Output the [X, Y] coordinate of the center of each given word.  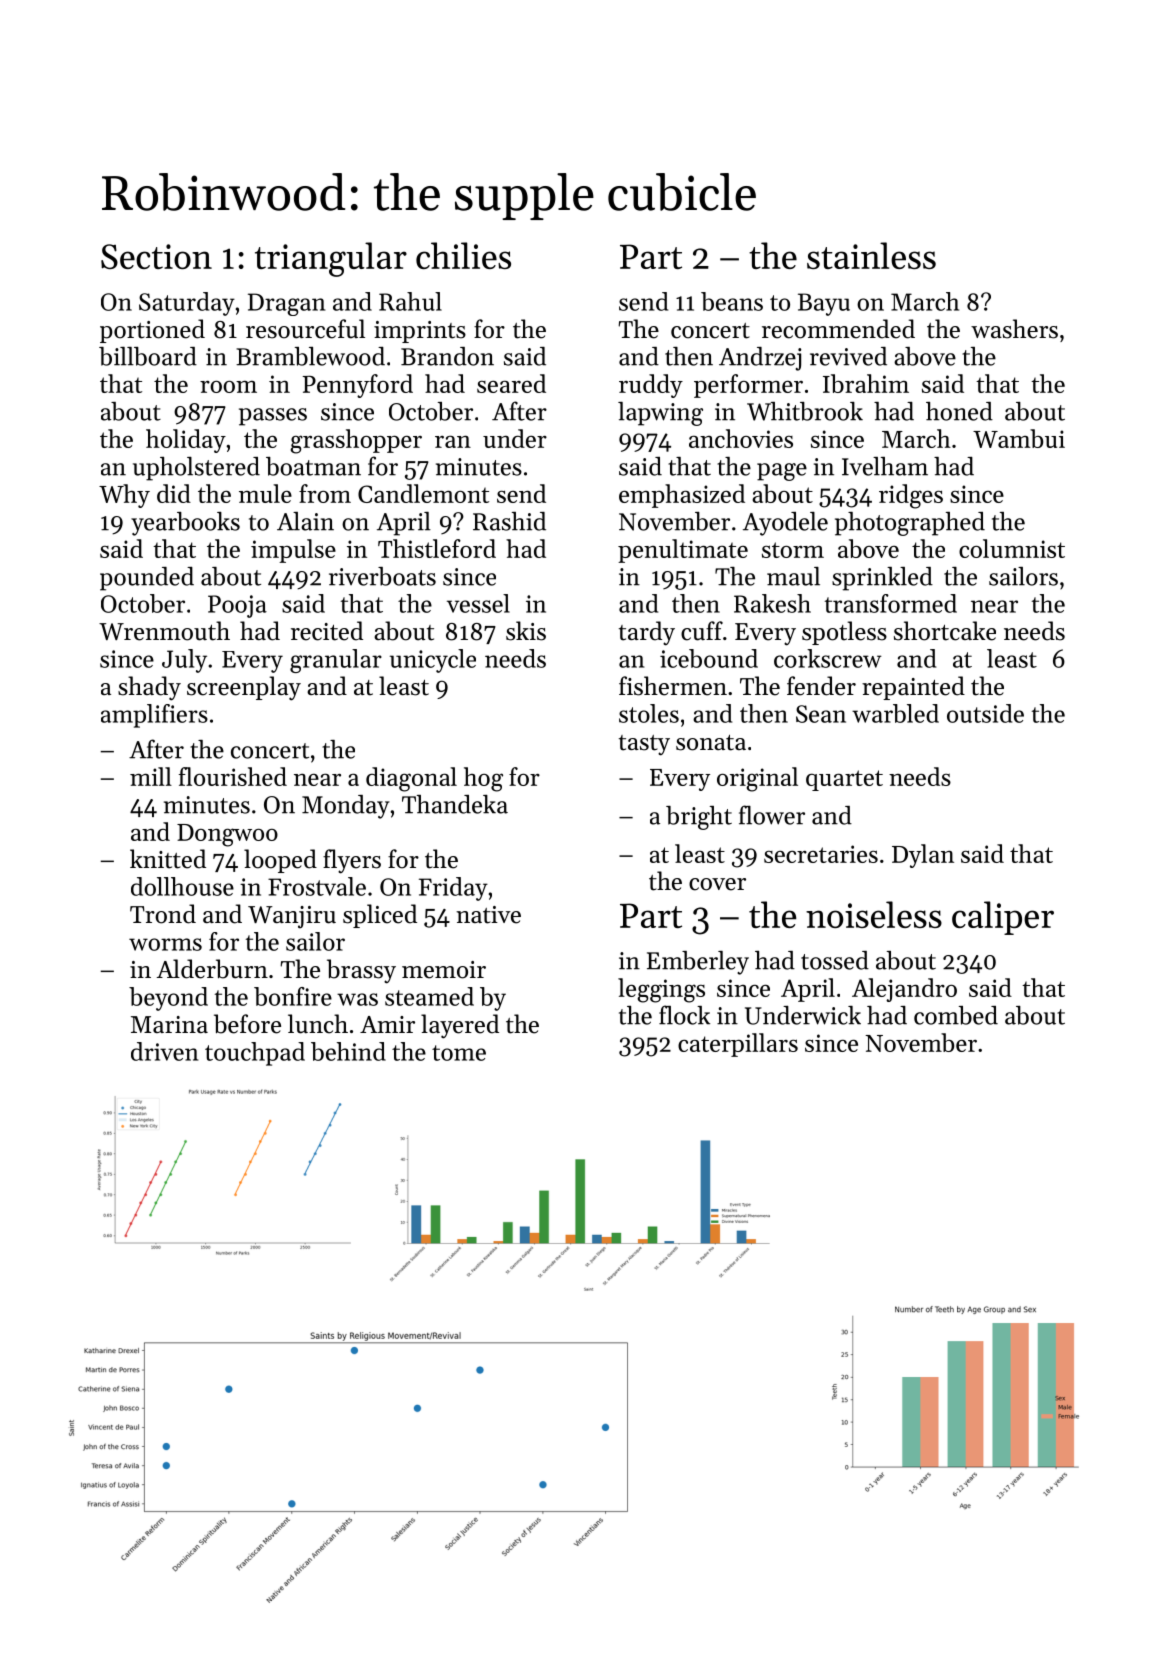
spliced [380, 916]
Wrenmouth [164, 631]
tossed [835, 960]
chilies [463, 255]
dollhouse [182, 886]
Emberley [698, 963]
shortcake [945, 631]
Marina [169, 1024]
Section [156, 256]
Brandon [447, 356]
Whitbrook [805, 411]
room [228, 387]
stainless [871, 255]
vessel [478, 603]
